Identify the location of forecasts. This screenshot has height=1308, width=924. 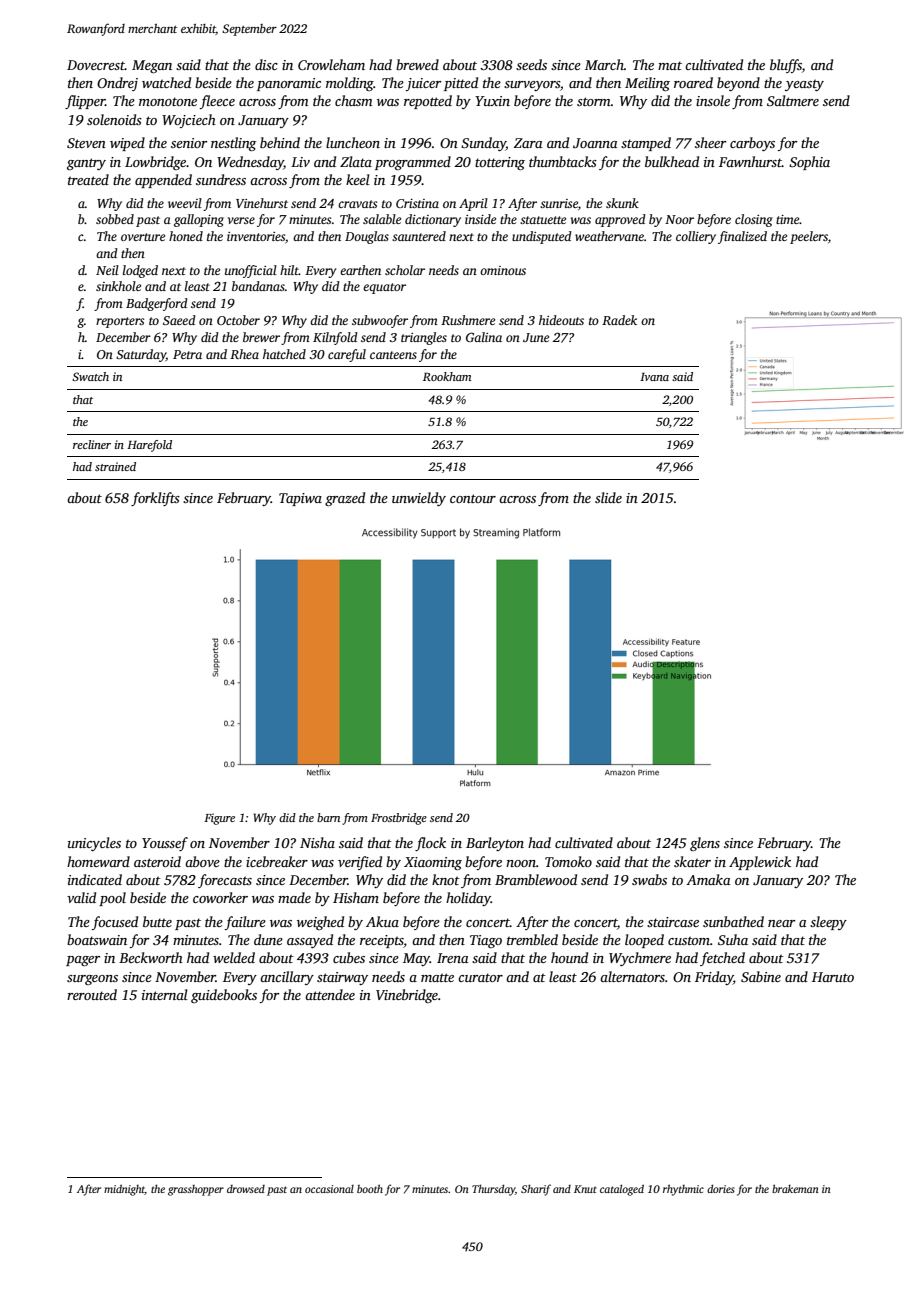
(225, 881).
